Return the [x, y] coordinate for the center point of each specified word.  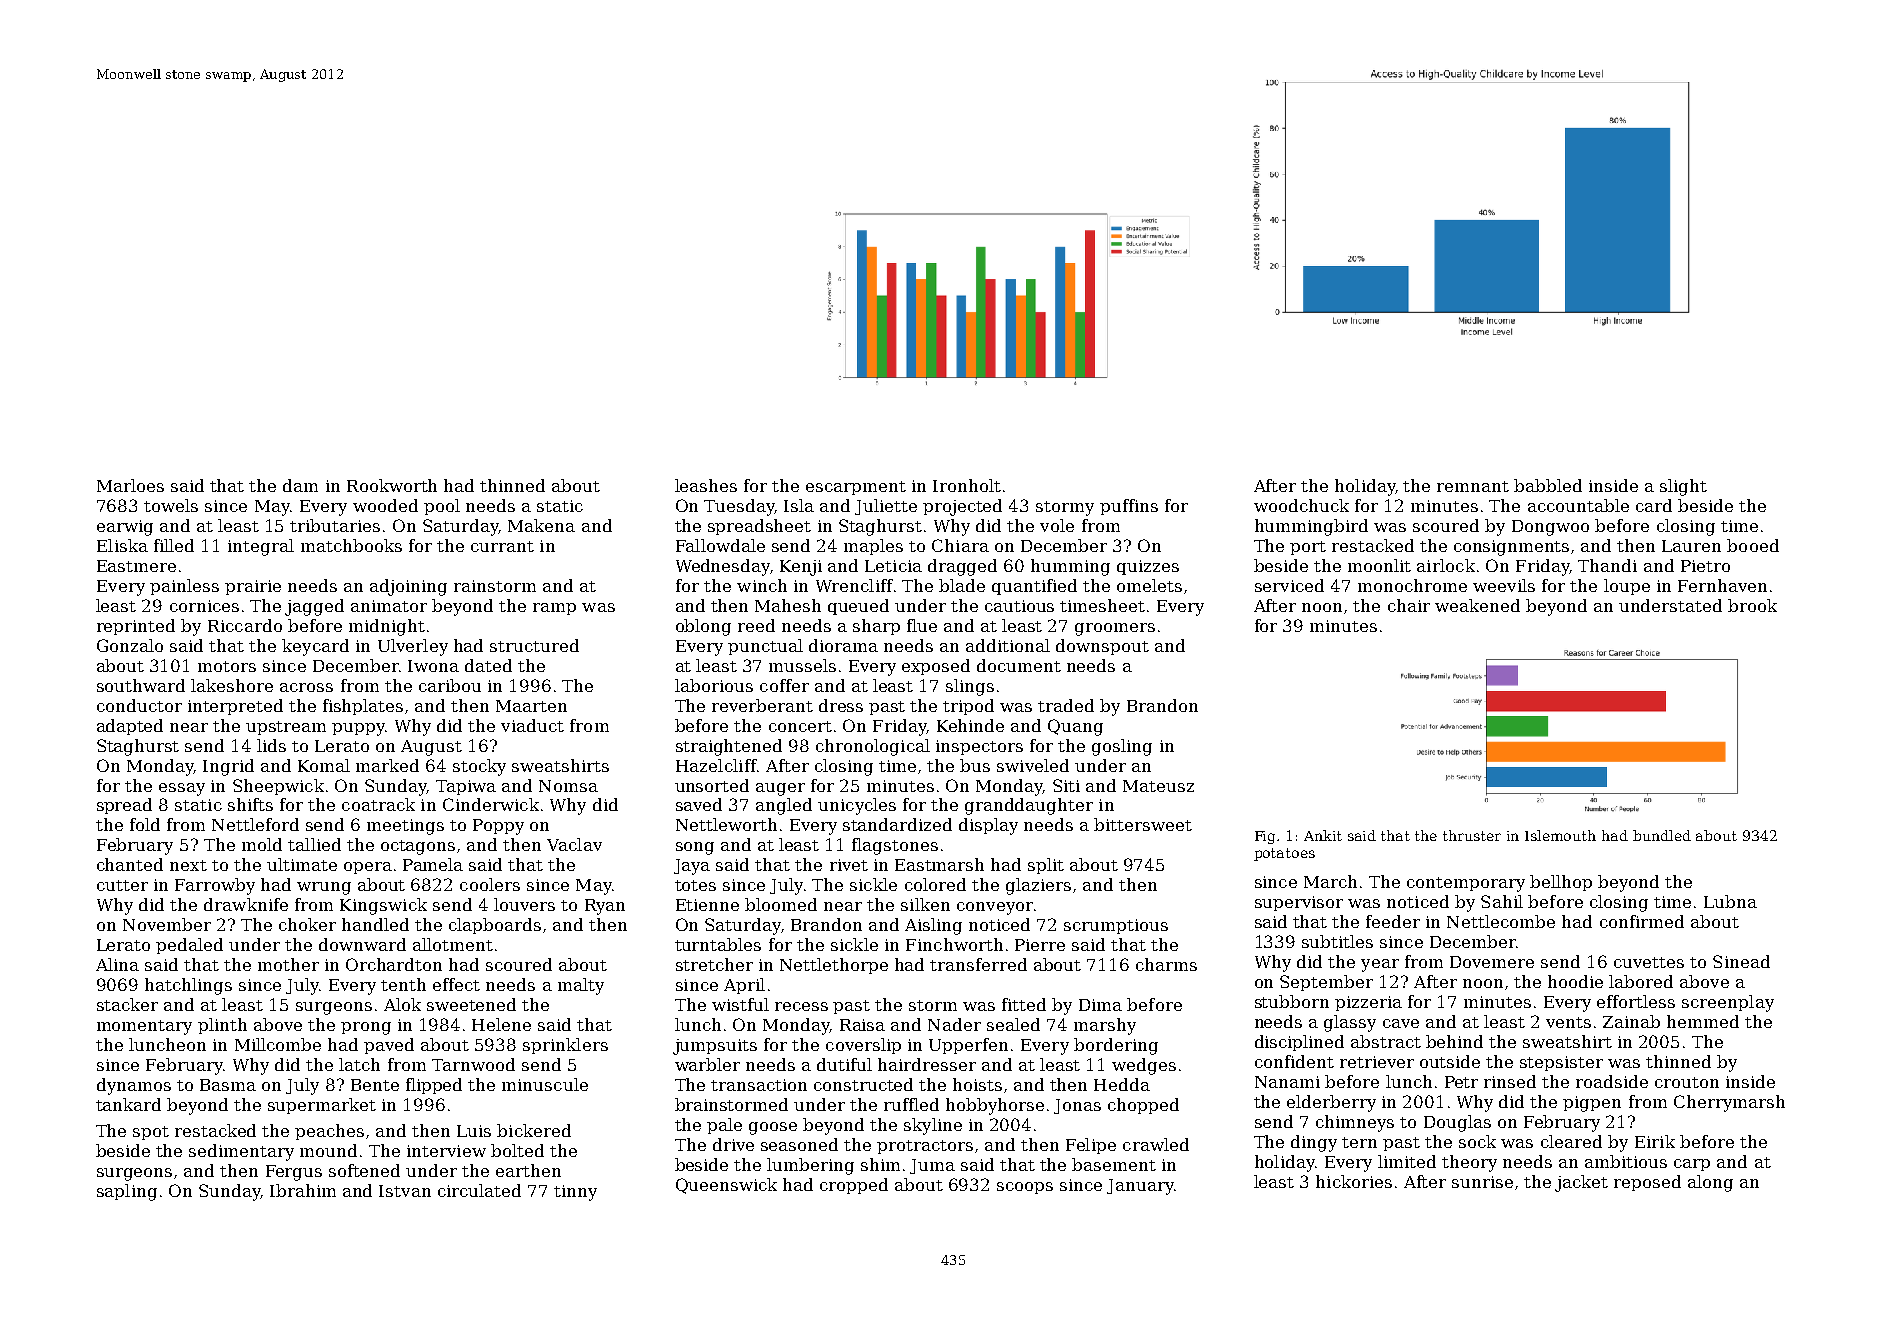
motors [227, 666]
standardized [897, 824]
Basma [228, 1085]
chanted [130, 864]
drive [733, 1144]
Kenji [801, 568]
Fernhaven [1722, 585]
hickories [1354, 1181]
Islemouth [1560, 835]
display [988, 826]
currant [502, 546]
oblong [703, 627]
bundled [1662, 835]
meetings [405, 827]
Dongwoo [1550, 528]
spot [151, 1133]
